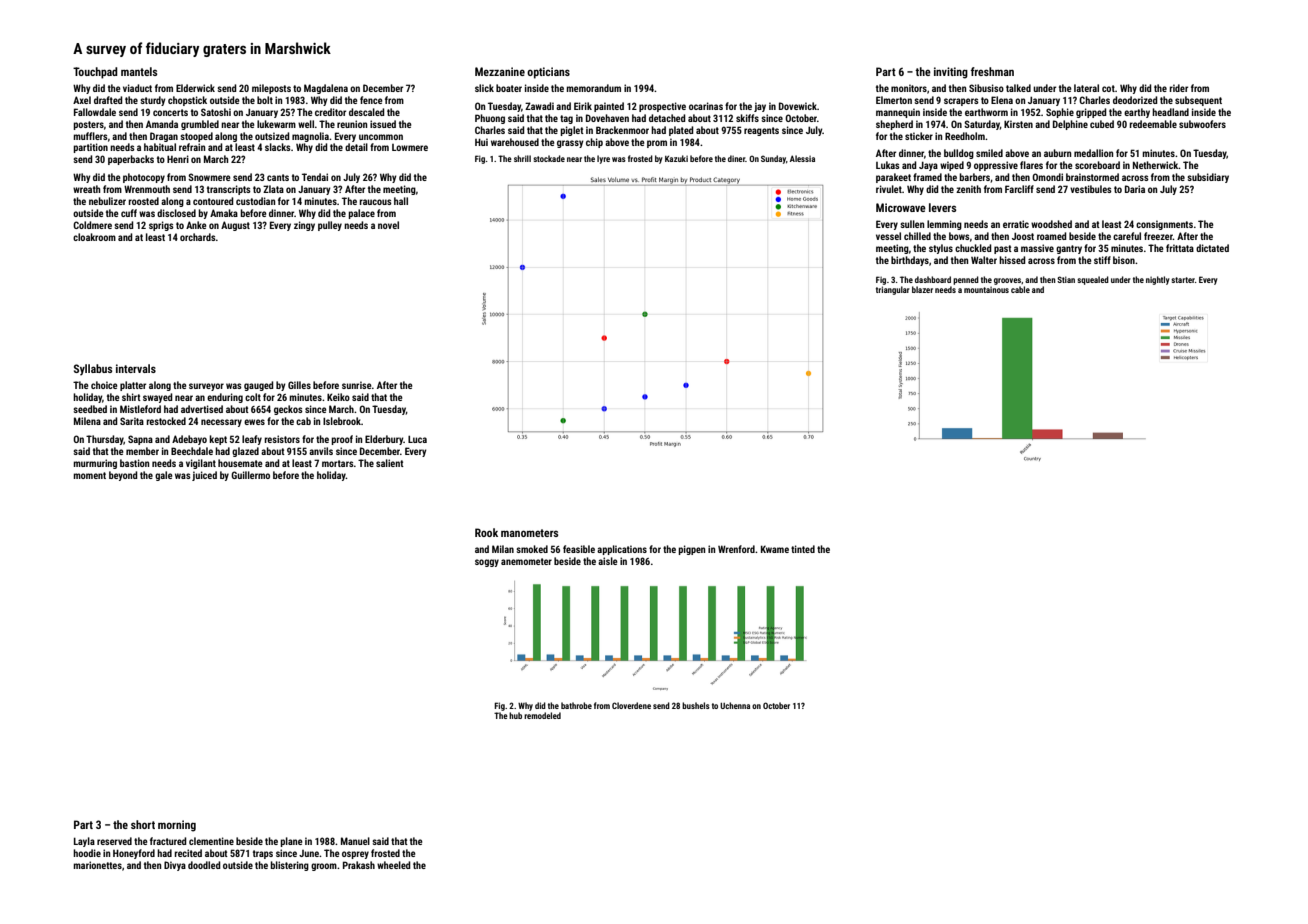 The width and height of the image is (1308, 924). I want to click on Luca, so click(417, 439).
